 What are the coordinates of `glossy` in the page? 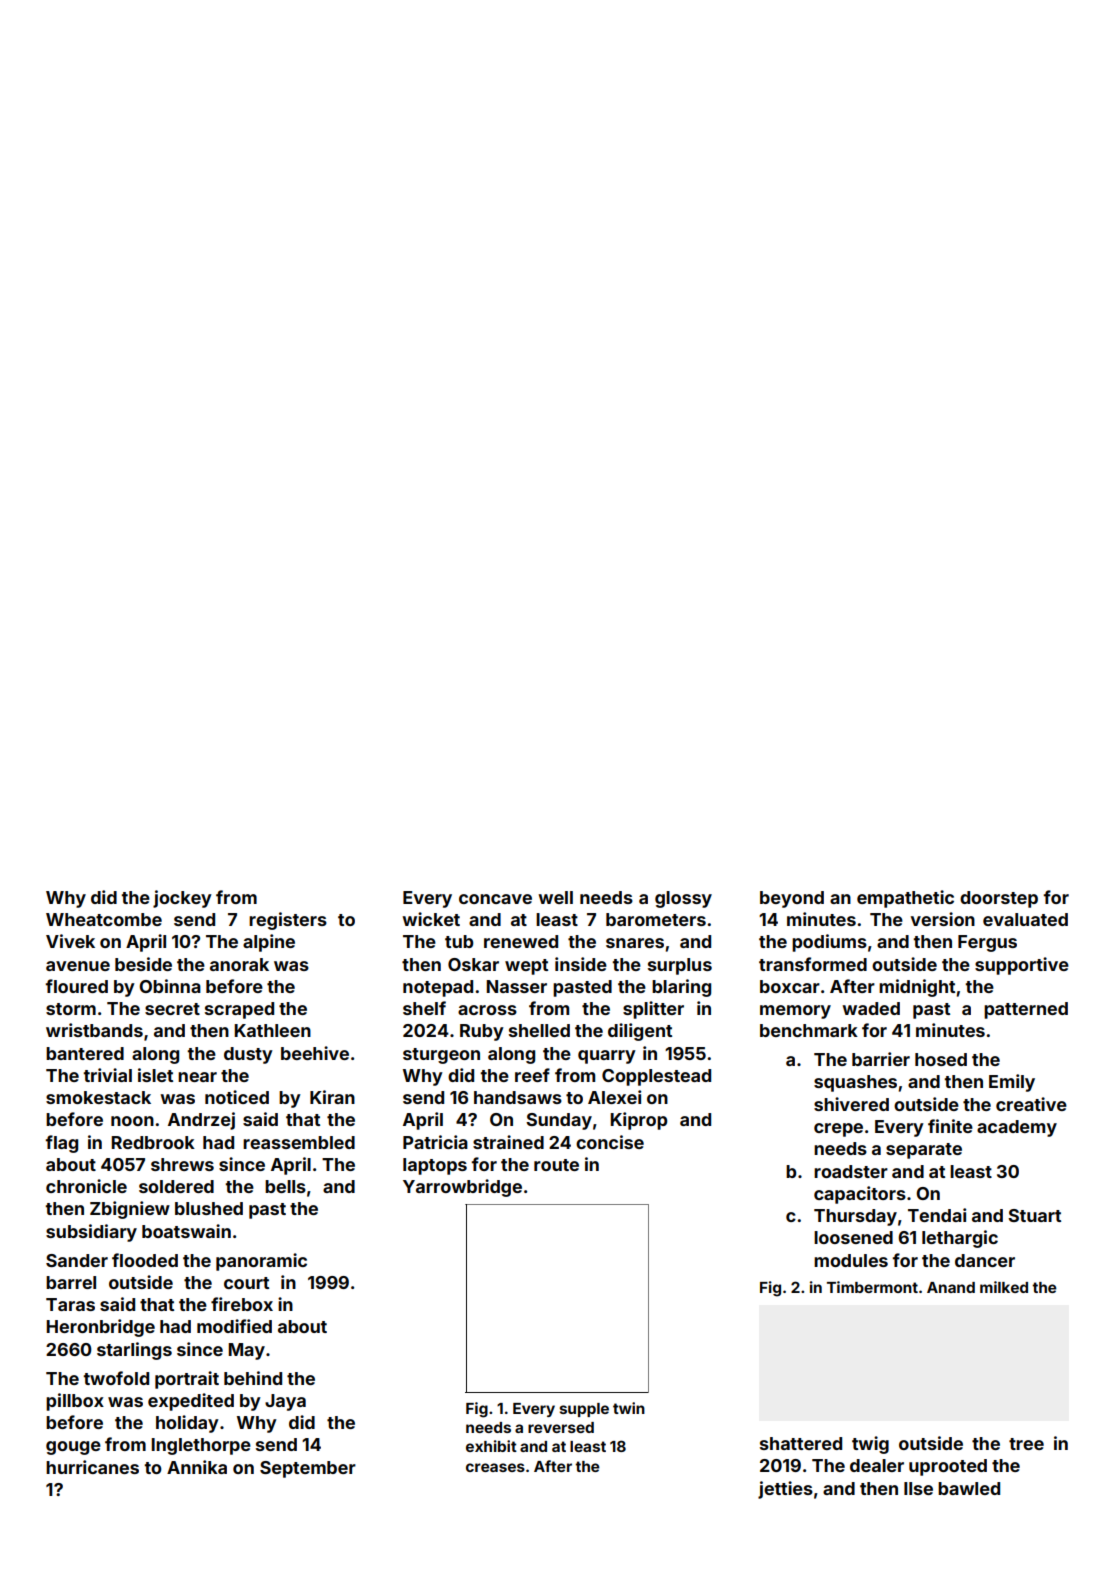 It's located at (683, 899).
